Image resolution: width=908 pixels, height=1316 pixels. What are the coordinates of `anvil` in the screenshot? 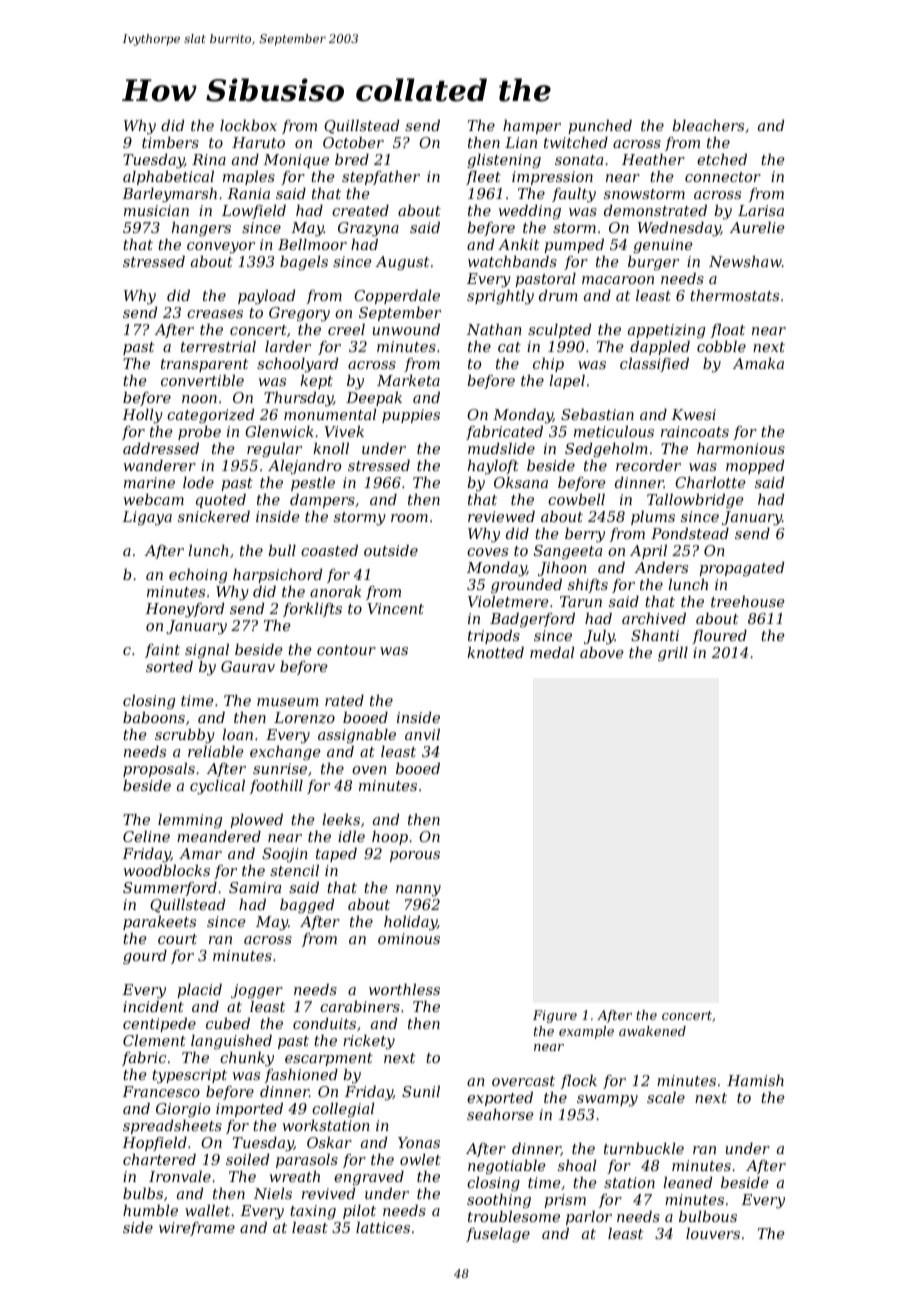 It's located at (422, 734).
